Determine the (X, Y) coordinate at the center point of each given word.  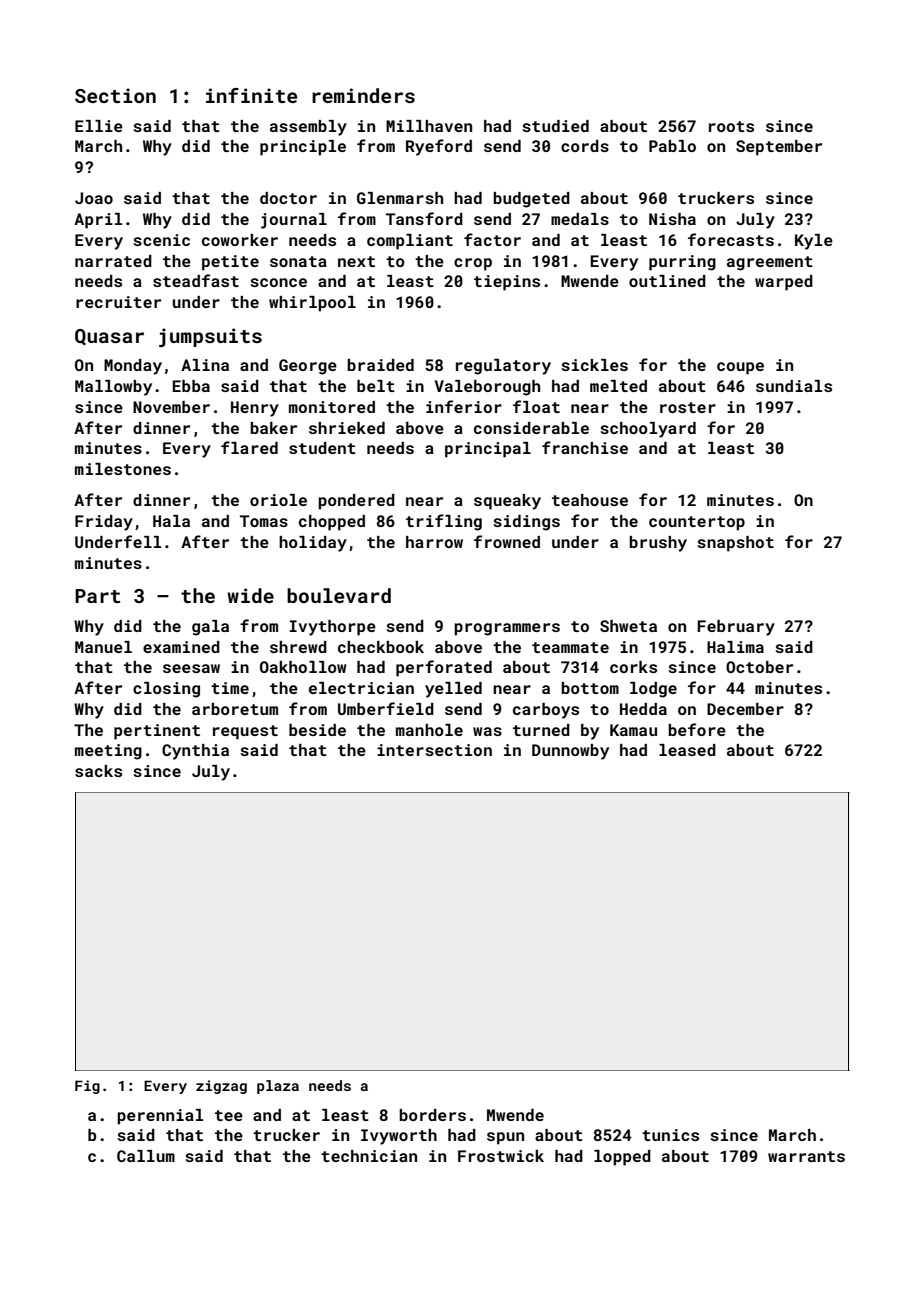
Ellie (99, 126)
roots (731, 126)
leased (687, 750)
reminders (363, 95)
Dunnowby (570, 752)
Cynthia (195, 752)
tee (229, 1115)
